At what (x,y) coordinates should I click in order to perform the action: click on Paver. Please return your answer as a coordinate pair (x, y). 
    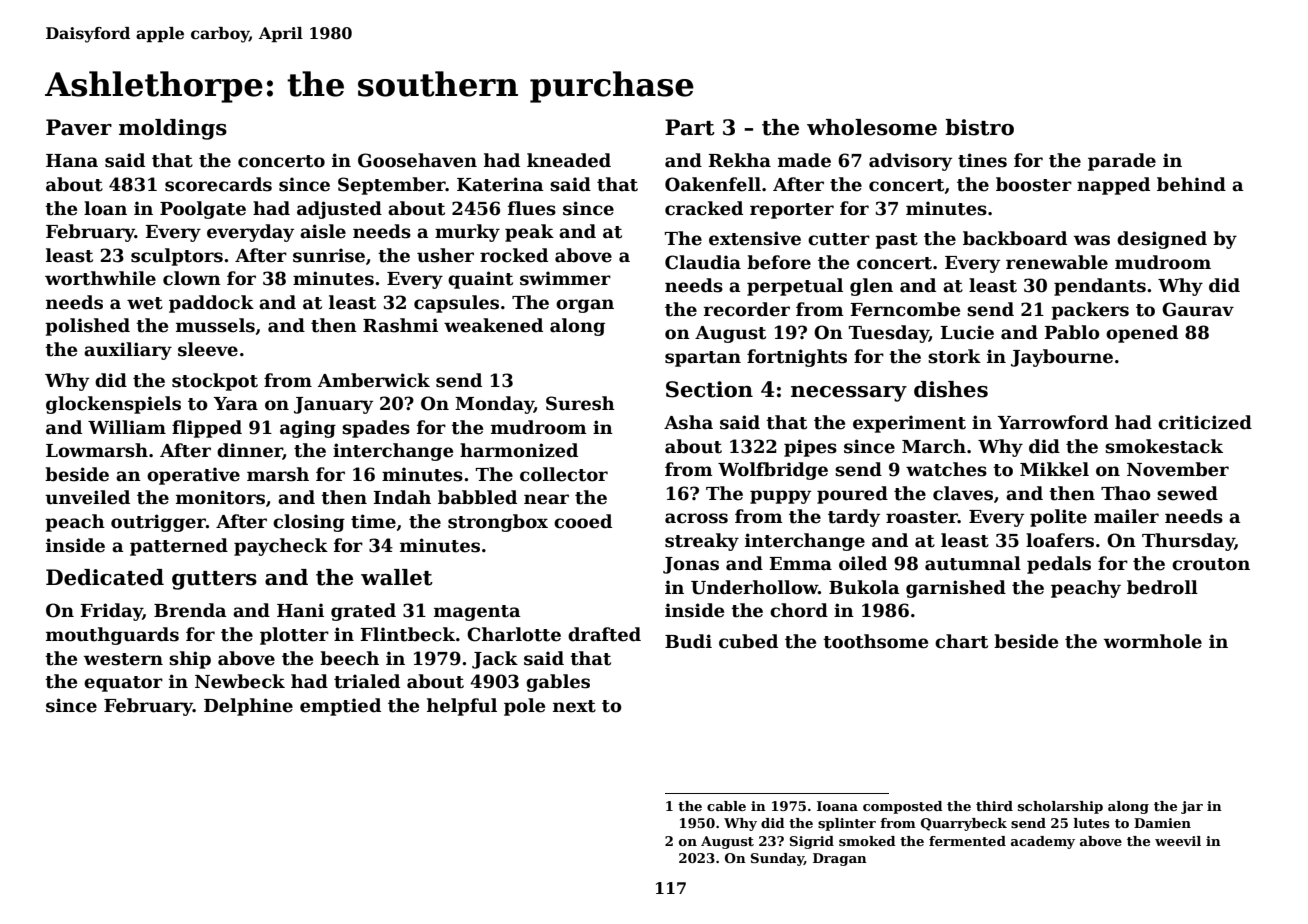
    Looking at the image, I should click on (79, 127).
